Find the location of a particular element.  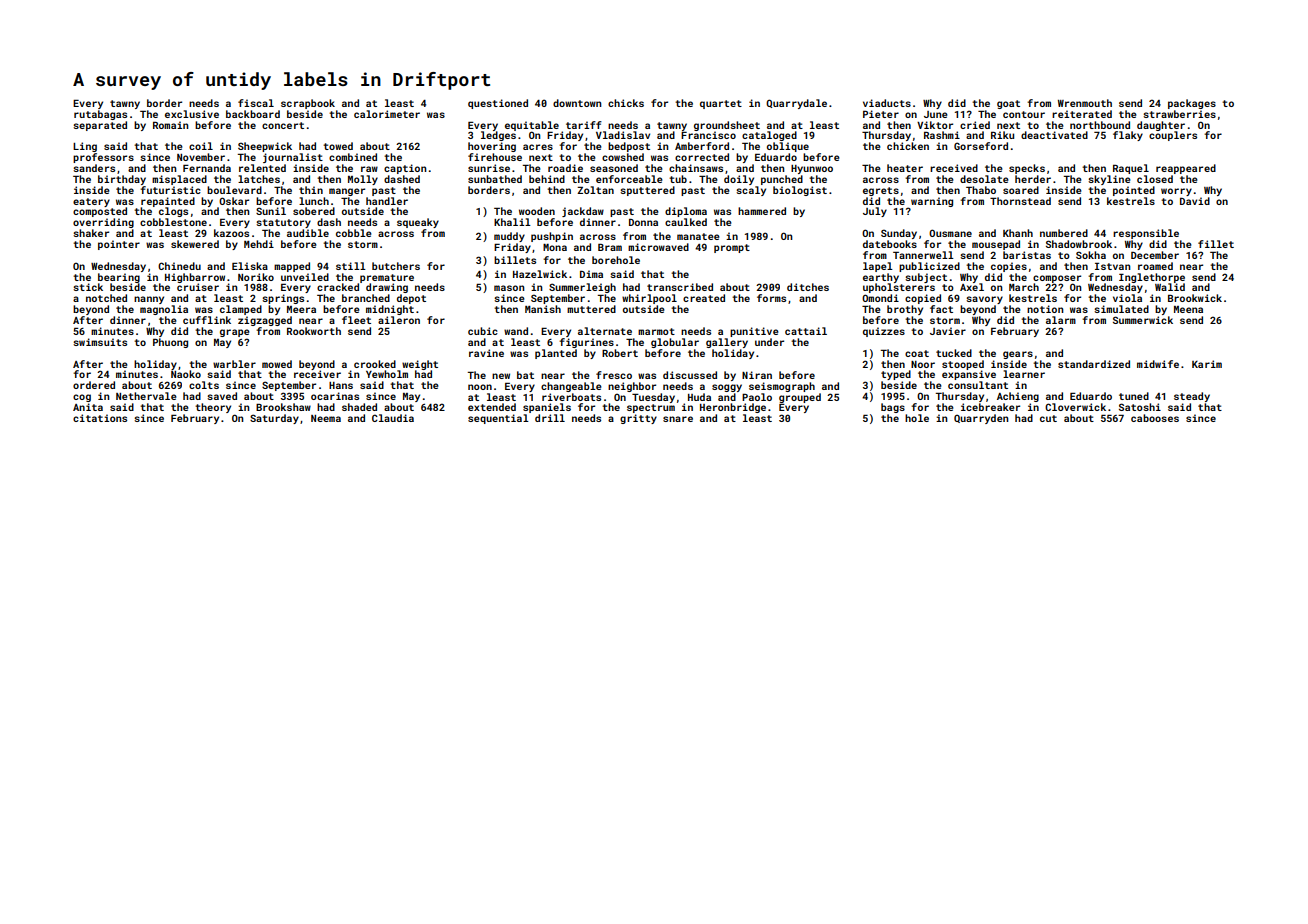

oblique is located at coordinates (788, 147).
